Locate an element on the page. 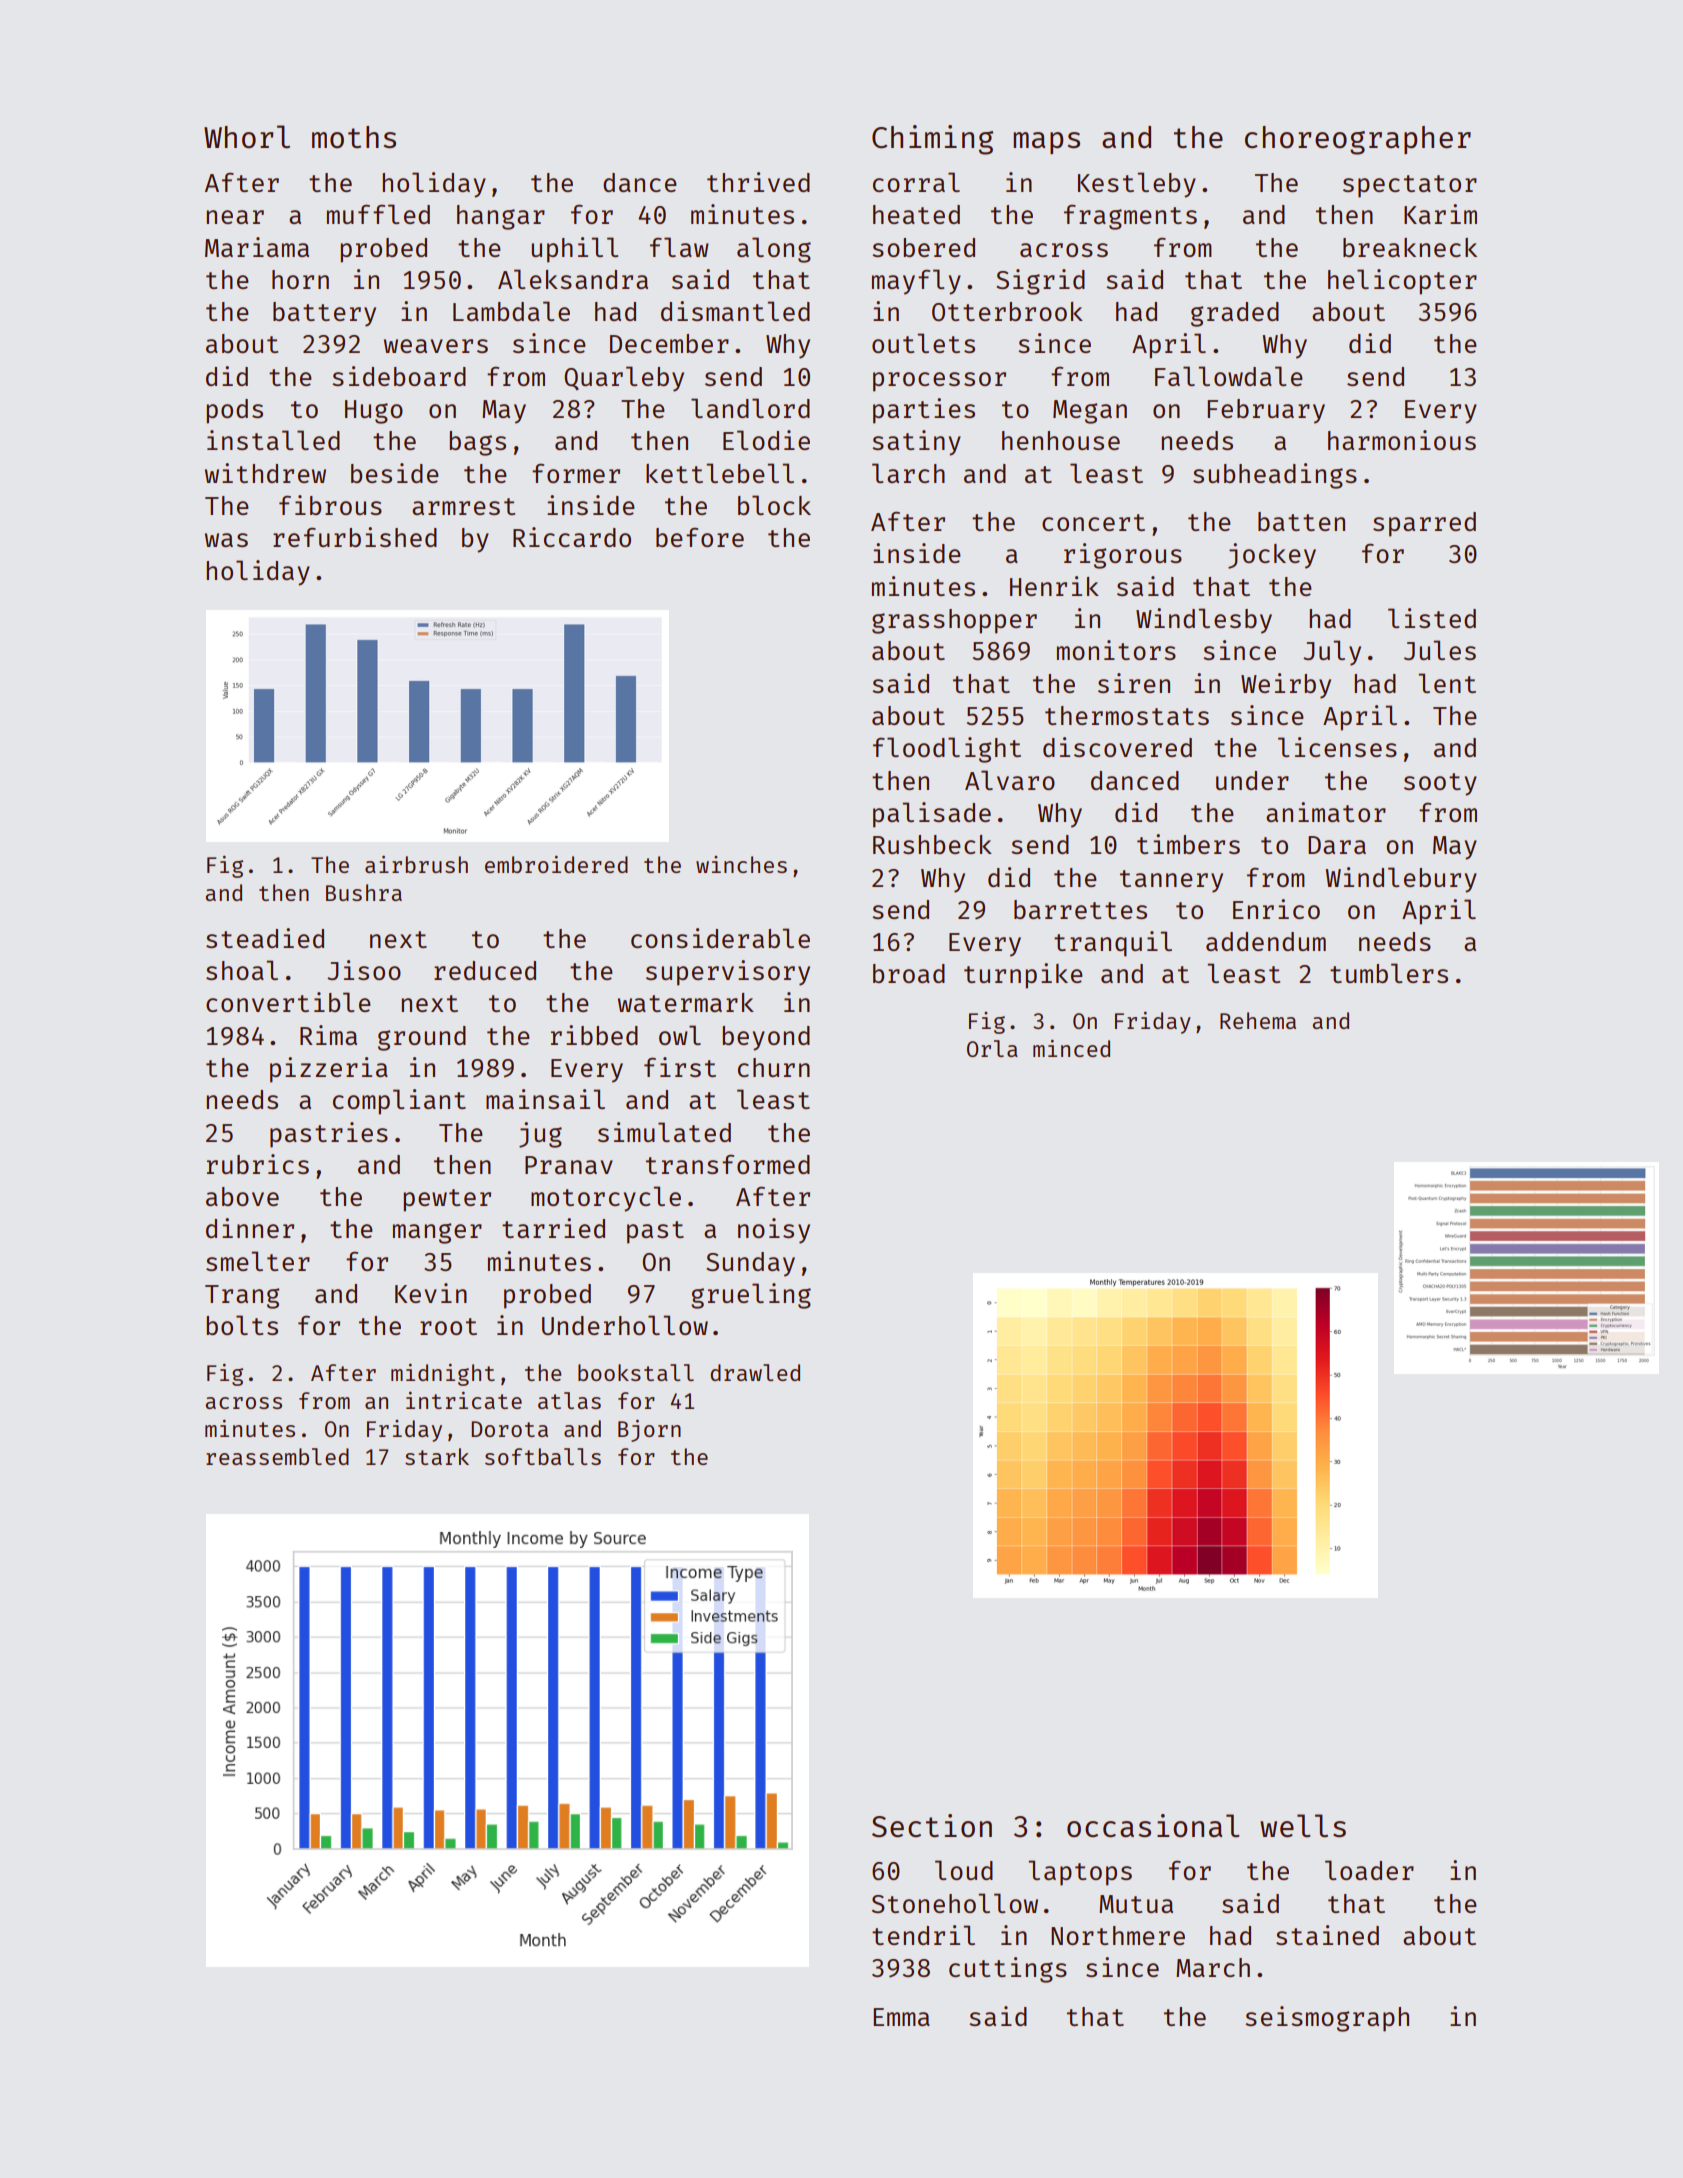  tendril is located at coordinates (923, 1935).
